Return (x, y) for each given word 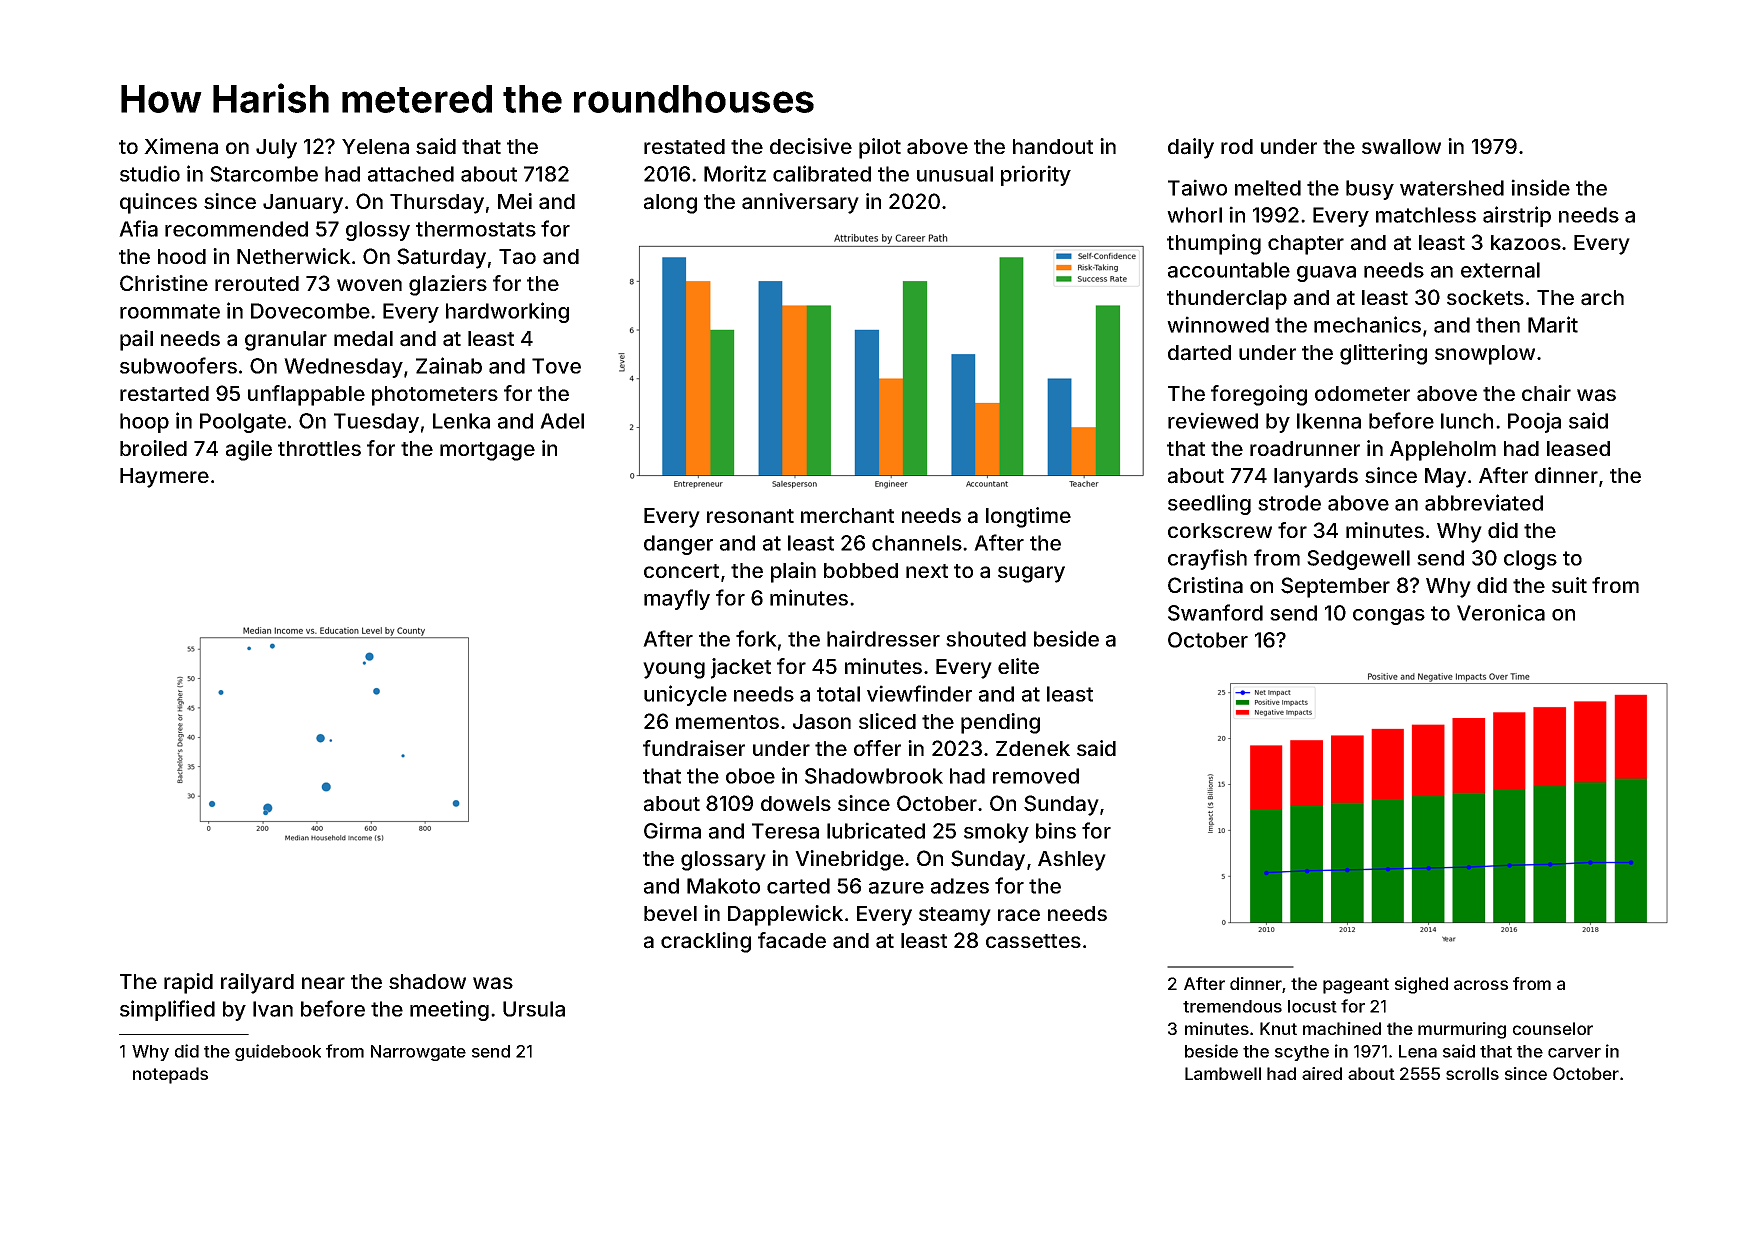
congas (1389, 617)
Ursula (534, 1009)
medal (363, 339)
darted (1199, 353)
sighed (1421, 985)
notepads (170, 1075)
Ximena (181, 146)
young (674, 670)
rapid (188, 983)
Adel (562, 421)
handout (1053, 147)
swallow (1401, 147)
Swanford (1215, 612)
